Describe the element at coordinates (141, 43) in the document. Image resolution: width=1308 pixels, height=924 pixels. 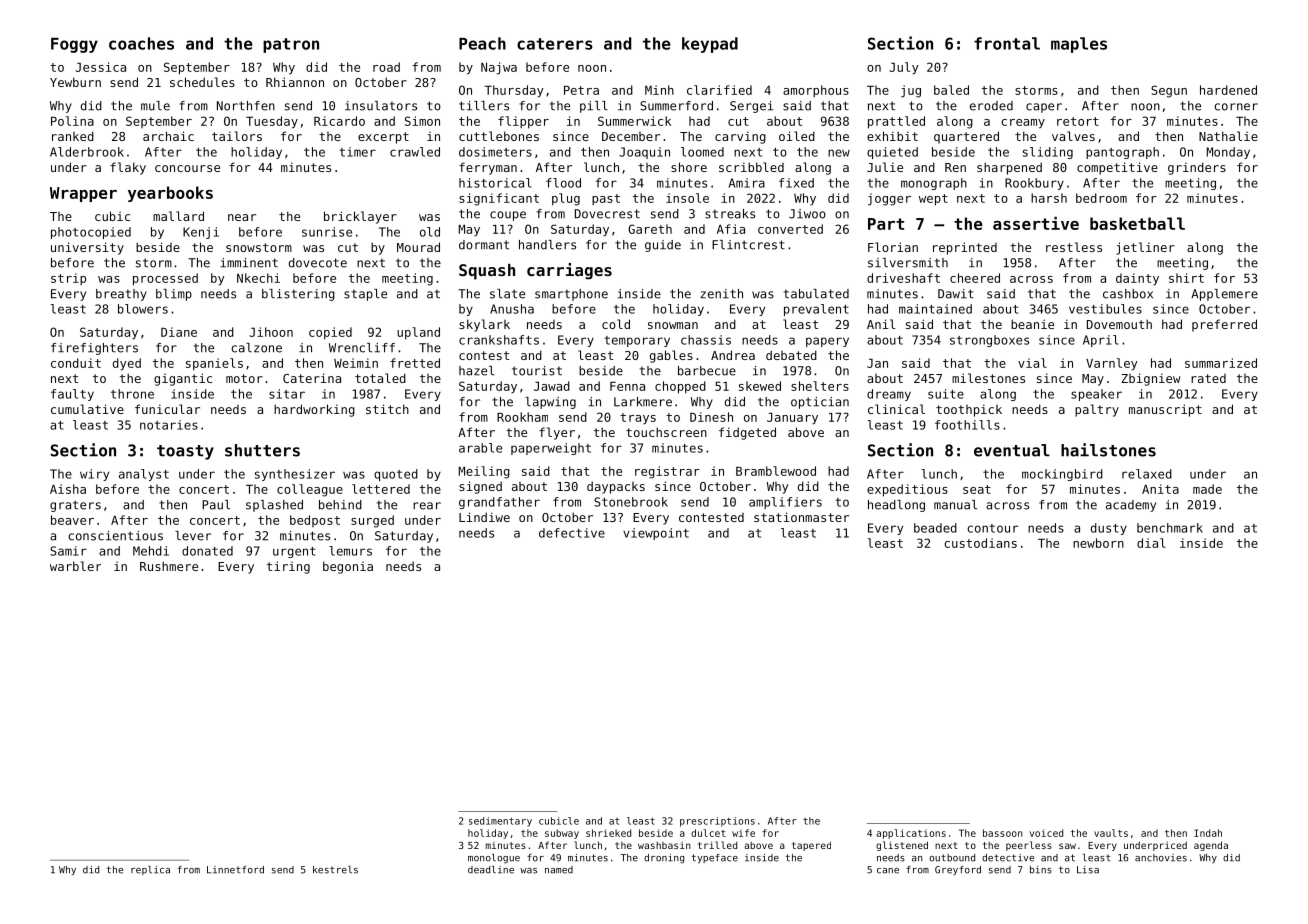
I see `coaches` at that location.
